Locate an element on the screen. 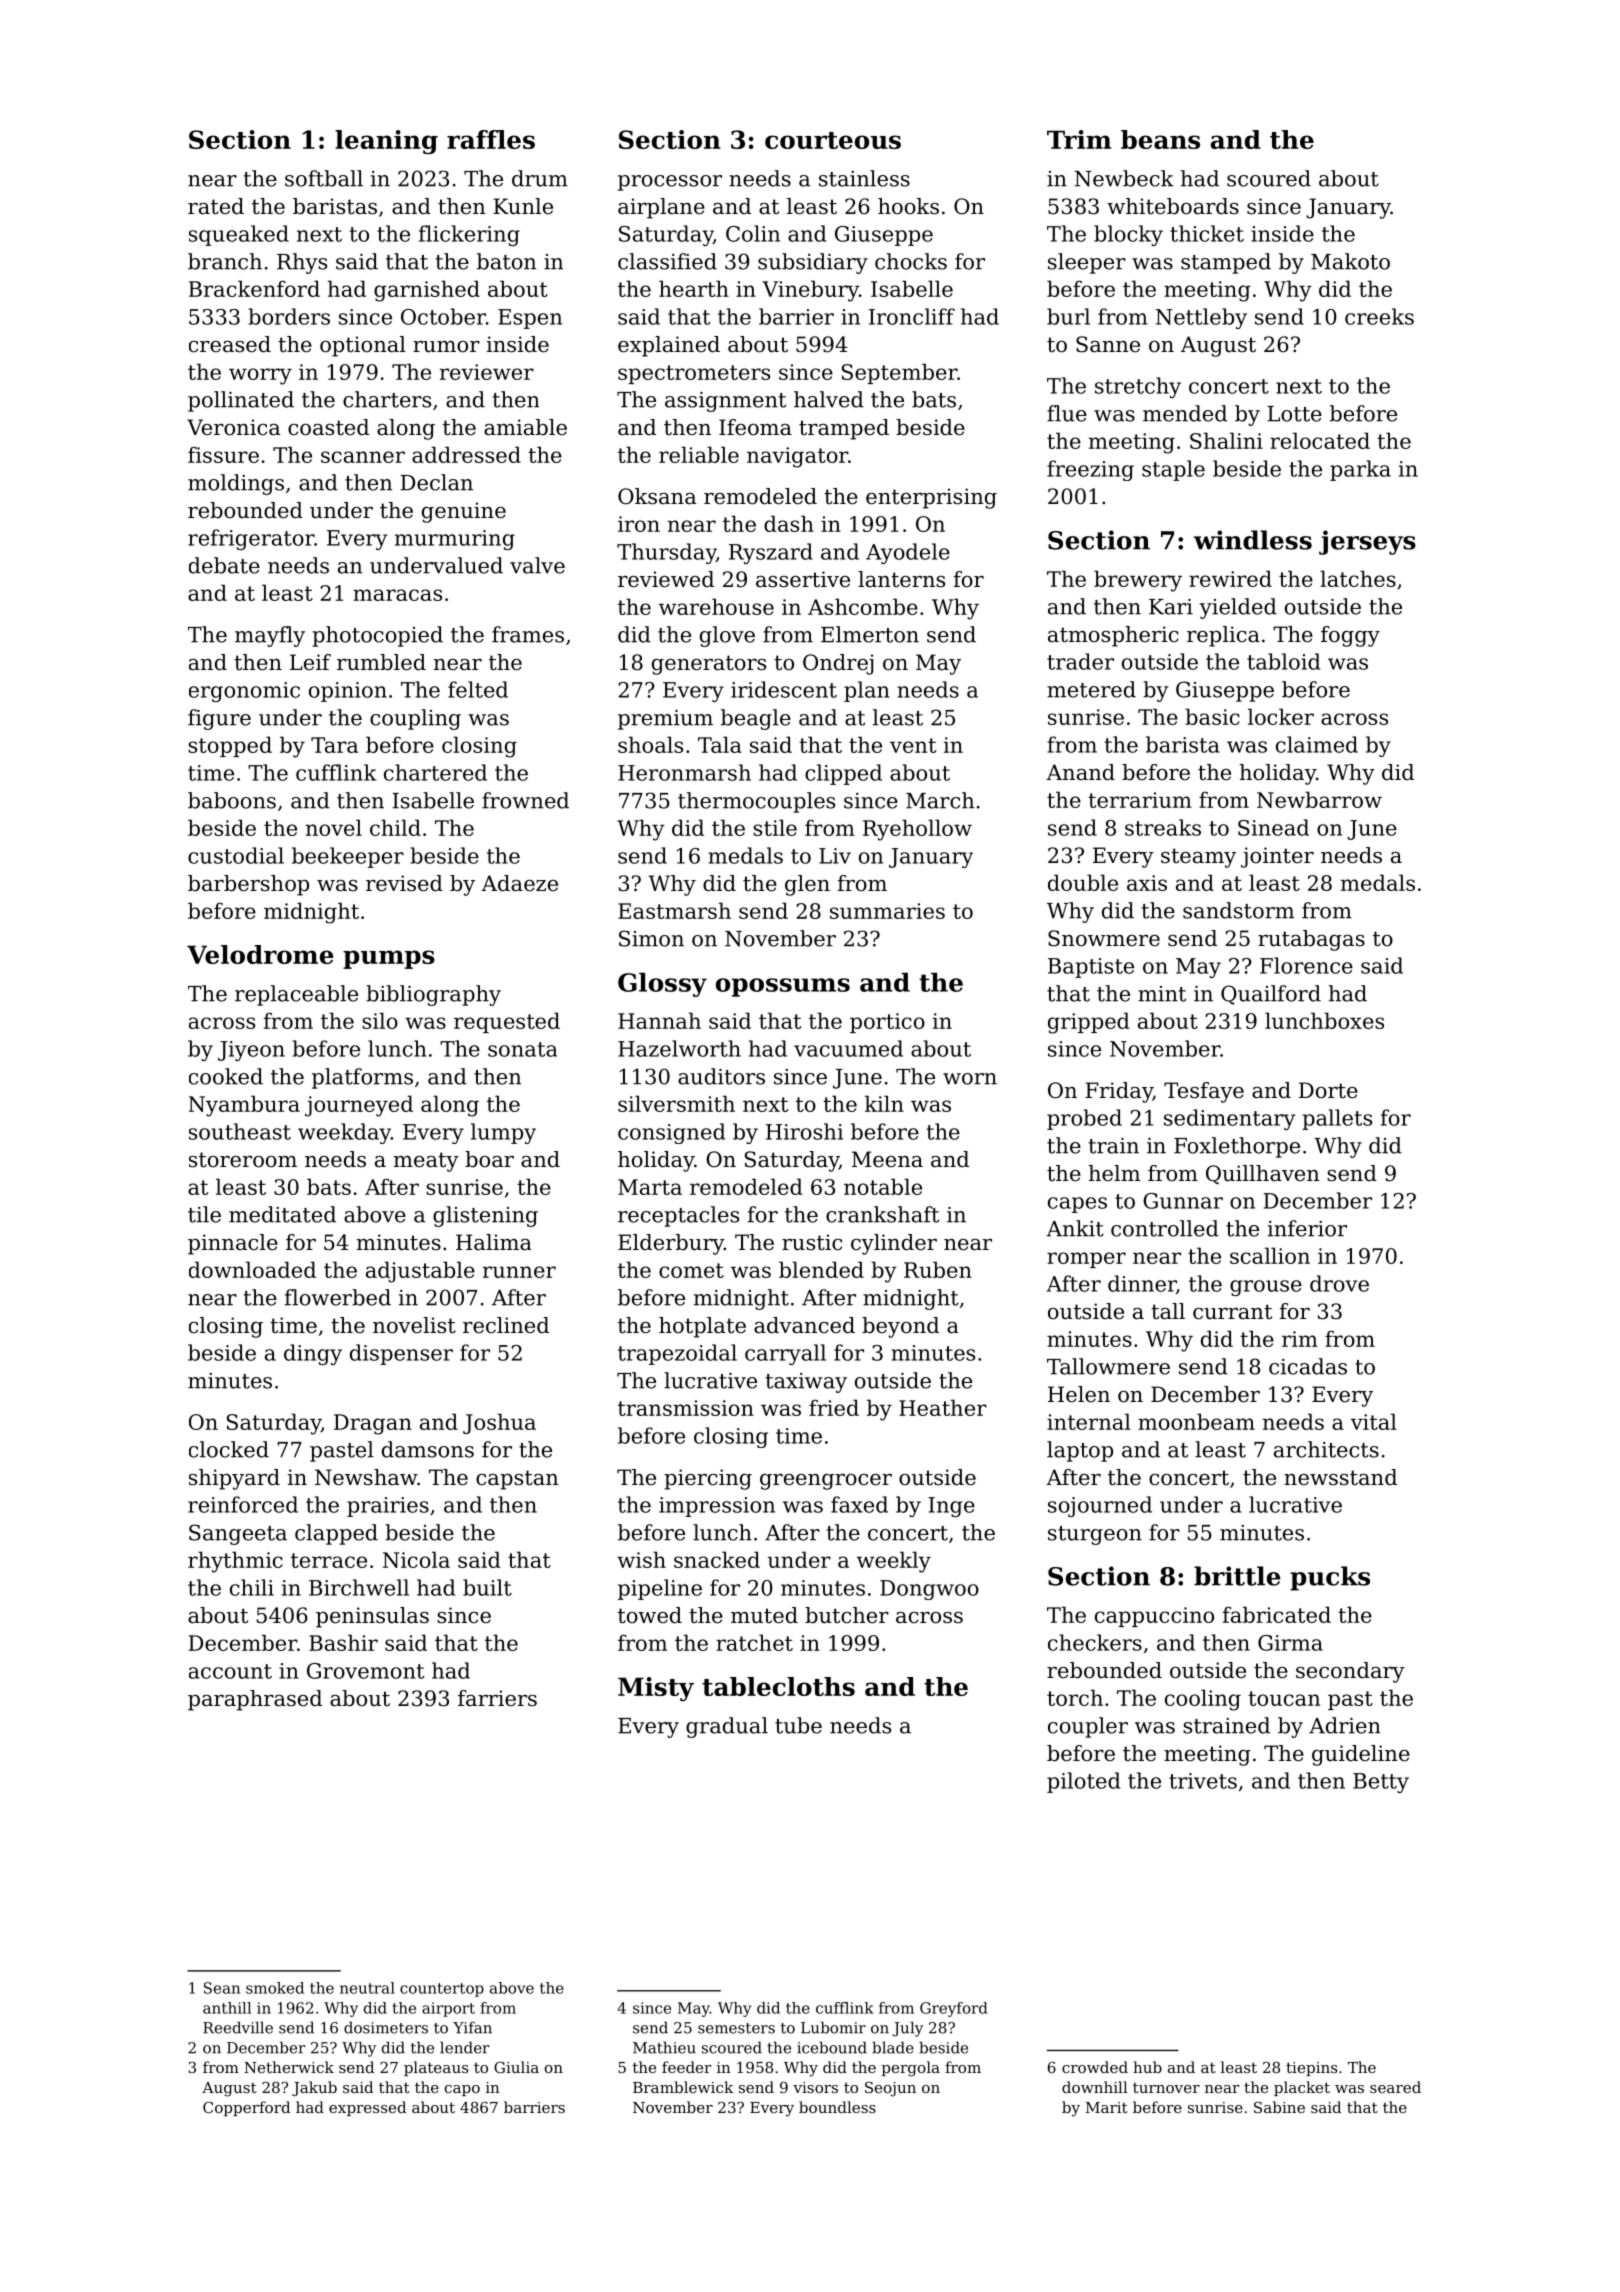 This screenshot has width=1620, height=2292. relocated is located at coordinates (1320, 440).
